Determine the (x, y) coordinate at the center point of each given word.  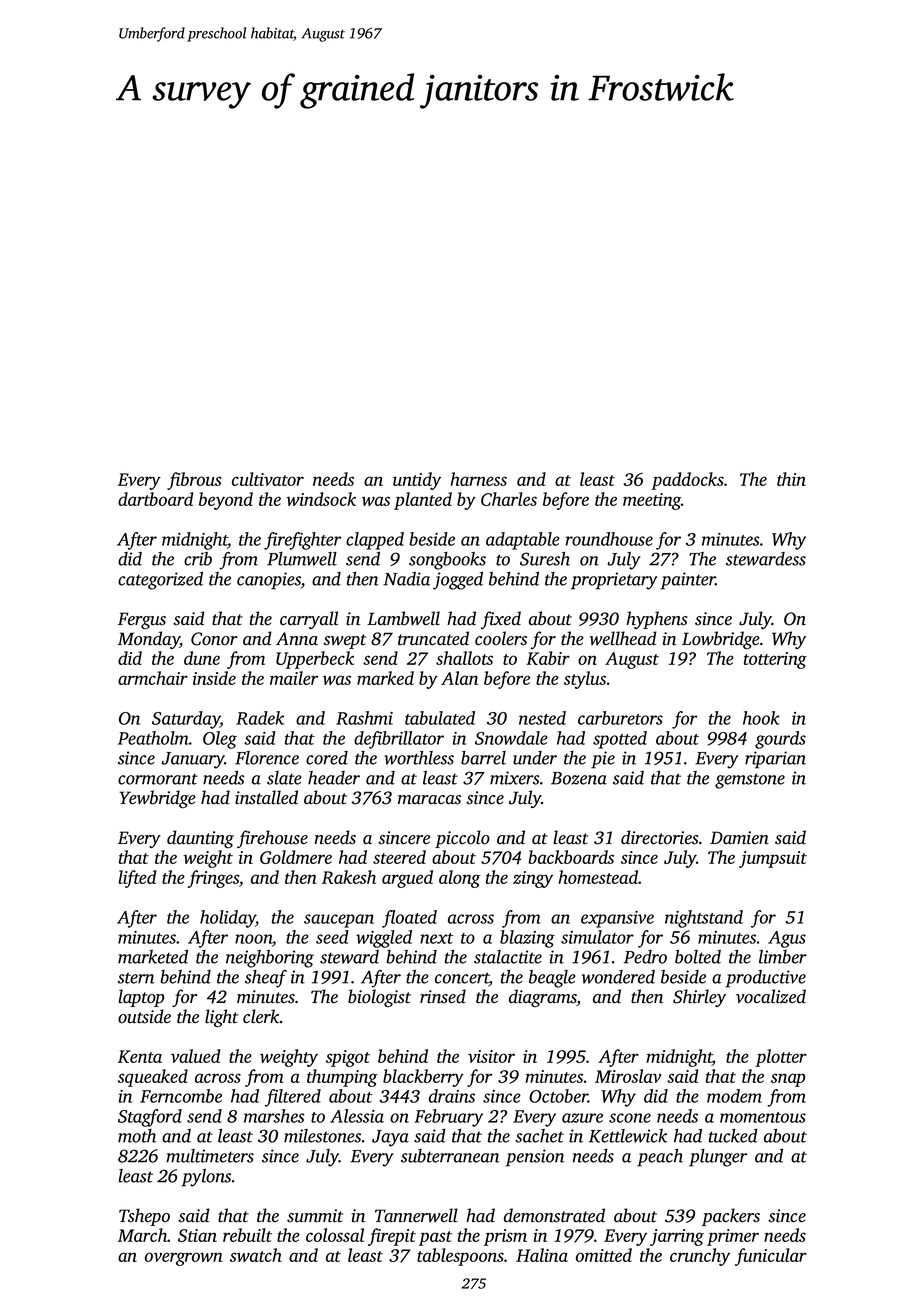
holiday (228, 919)
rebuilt (247, 1235)
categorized (160, 581)
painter (687, 581)
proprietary (614, 581)
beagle (552, 979)
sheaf (266, 979)
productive (765, 979)
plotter (781, 1058)
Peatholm (153, 738)
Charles (509, 499)
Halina (542, 1255)
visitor (491, 1056)
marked (385, 678)
